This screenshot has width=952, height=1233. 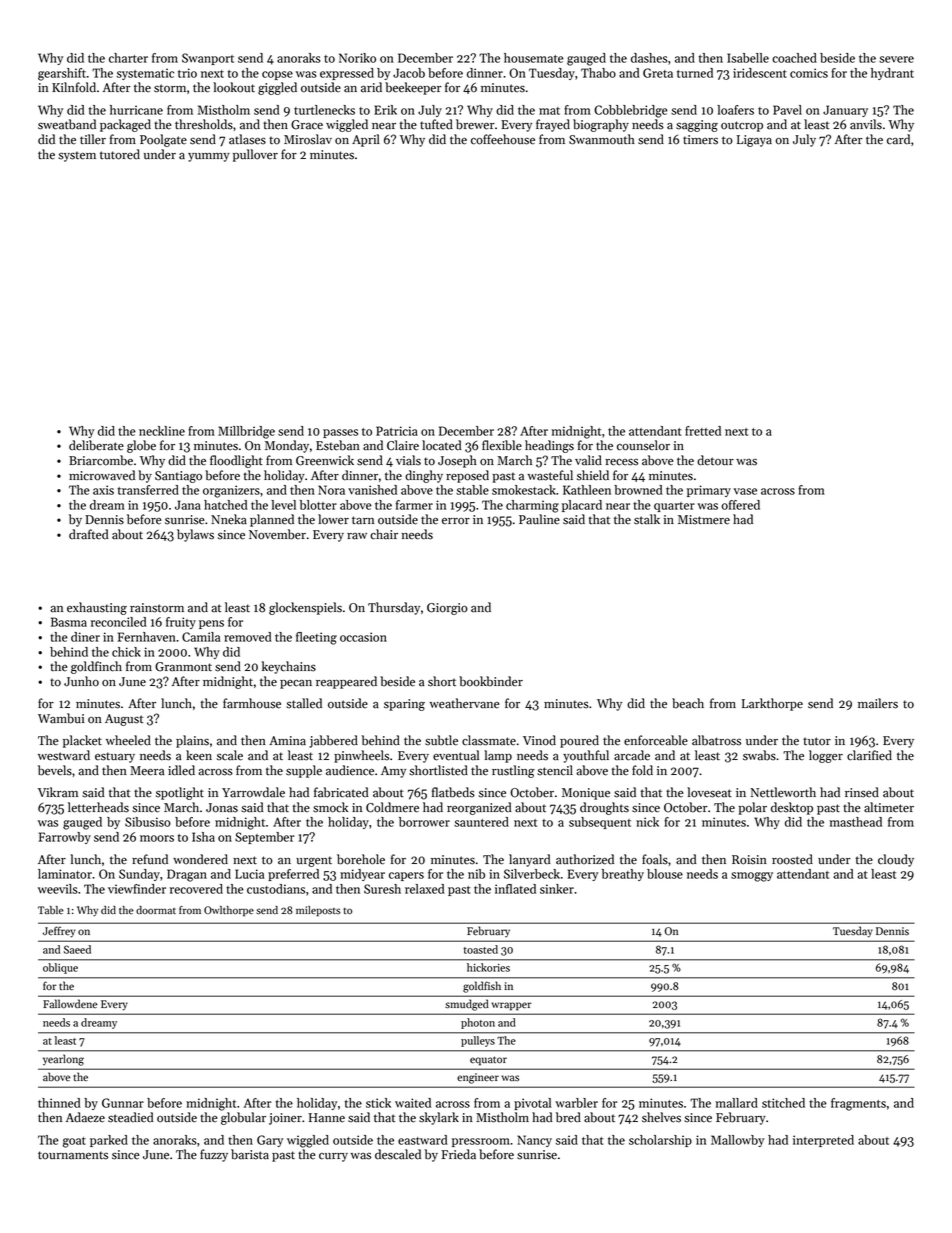 What do you see at coordinates (748, 58) in the screenshot?
I see `Isabelle` at bounding box center [748, 58].
